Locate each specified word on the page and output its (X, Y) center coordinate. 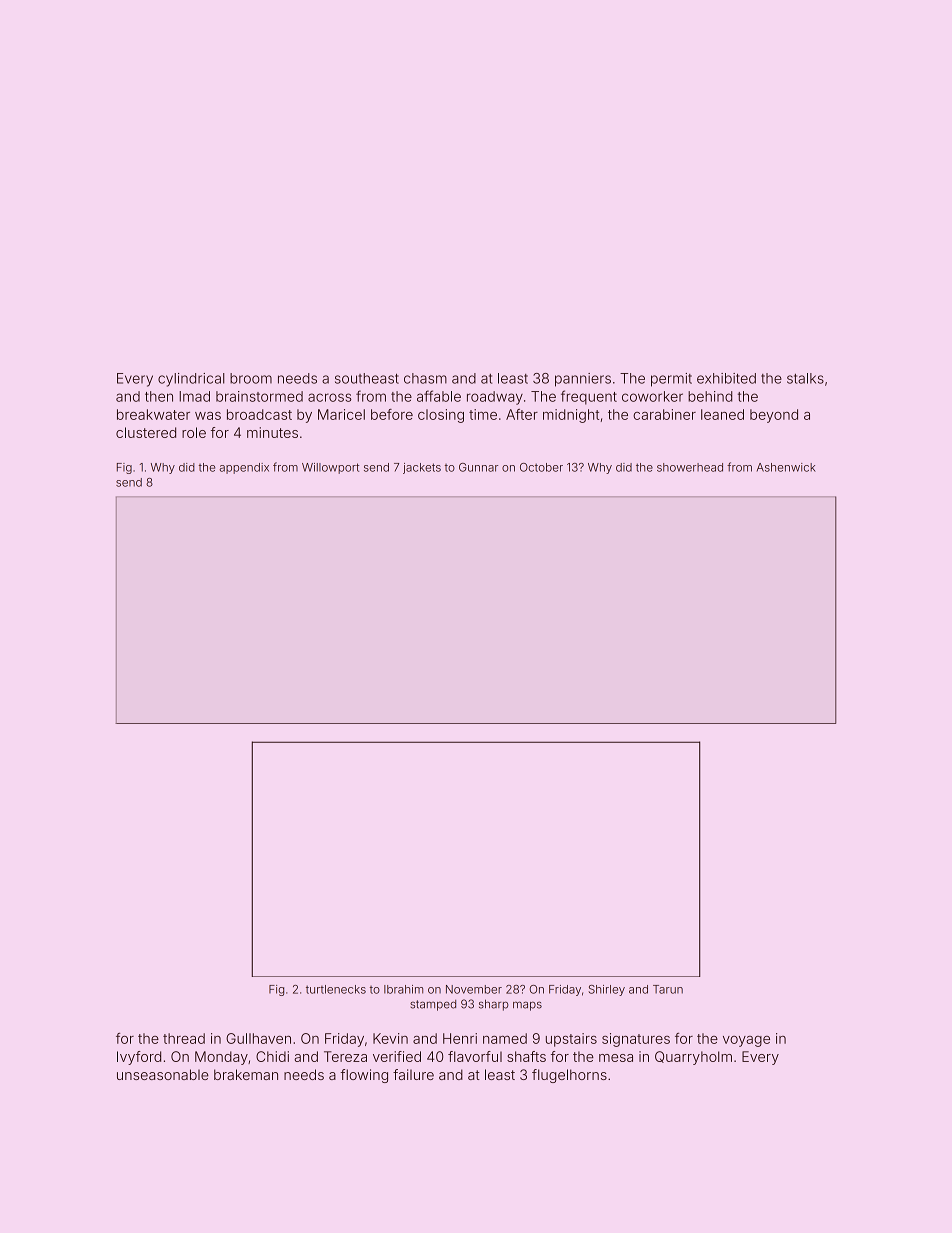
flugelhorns (569, 1076)
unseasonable (163, 1074)
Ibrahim (403, 989)
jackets (422, 468)
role (194, 432)
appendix (244, 468)
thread (184, 1038)
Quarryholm (693, 1058)
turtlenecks (336, 989)
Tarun (668, 989)
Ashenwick (786, 467)
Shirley (606, 990)
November (474, 989)
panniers (583, 380)
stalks (805, 378)
